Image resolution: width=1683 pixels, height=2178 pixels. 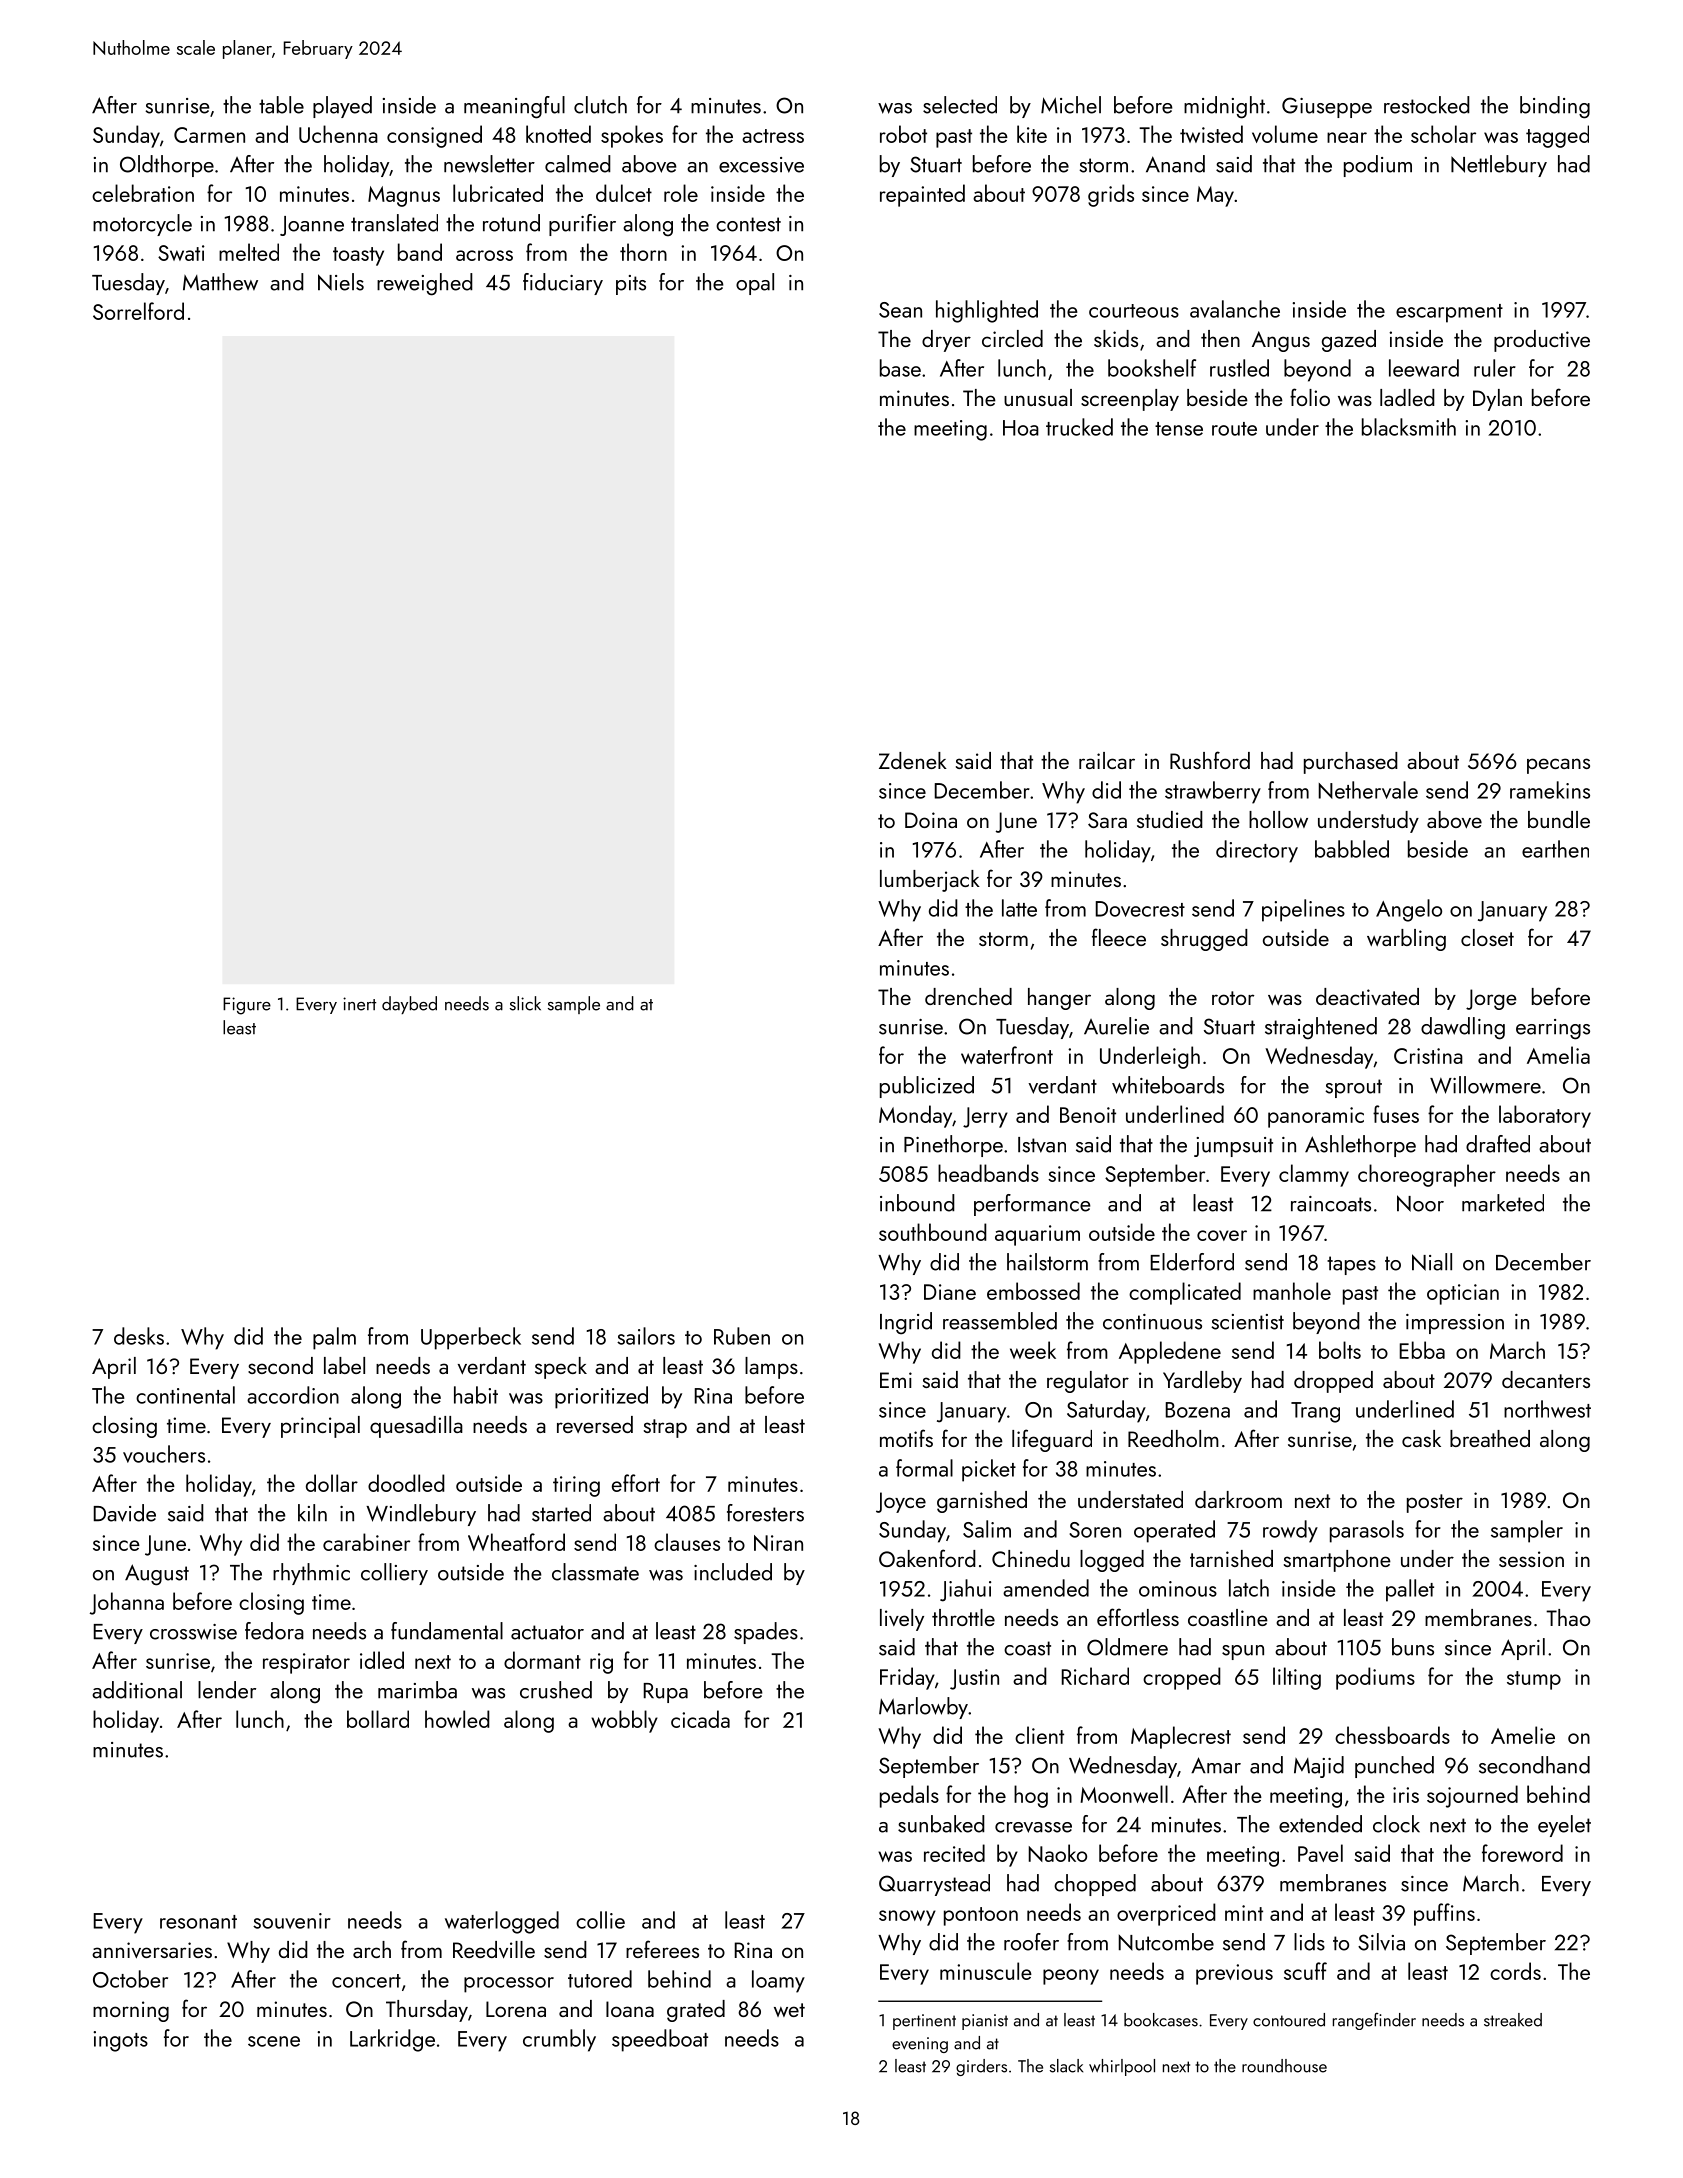 I want to click on performance, so click(x=1032, y=1205).
